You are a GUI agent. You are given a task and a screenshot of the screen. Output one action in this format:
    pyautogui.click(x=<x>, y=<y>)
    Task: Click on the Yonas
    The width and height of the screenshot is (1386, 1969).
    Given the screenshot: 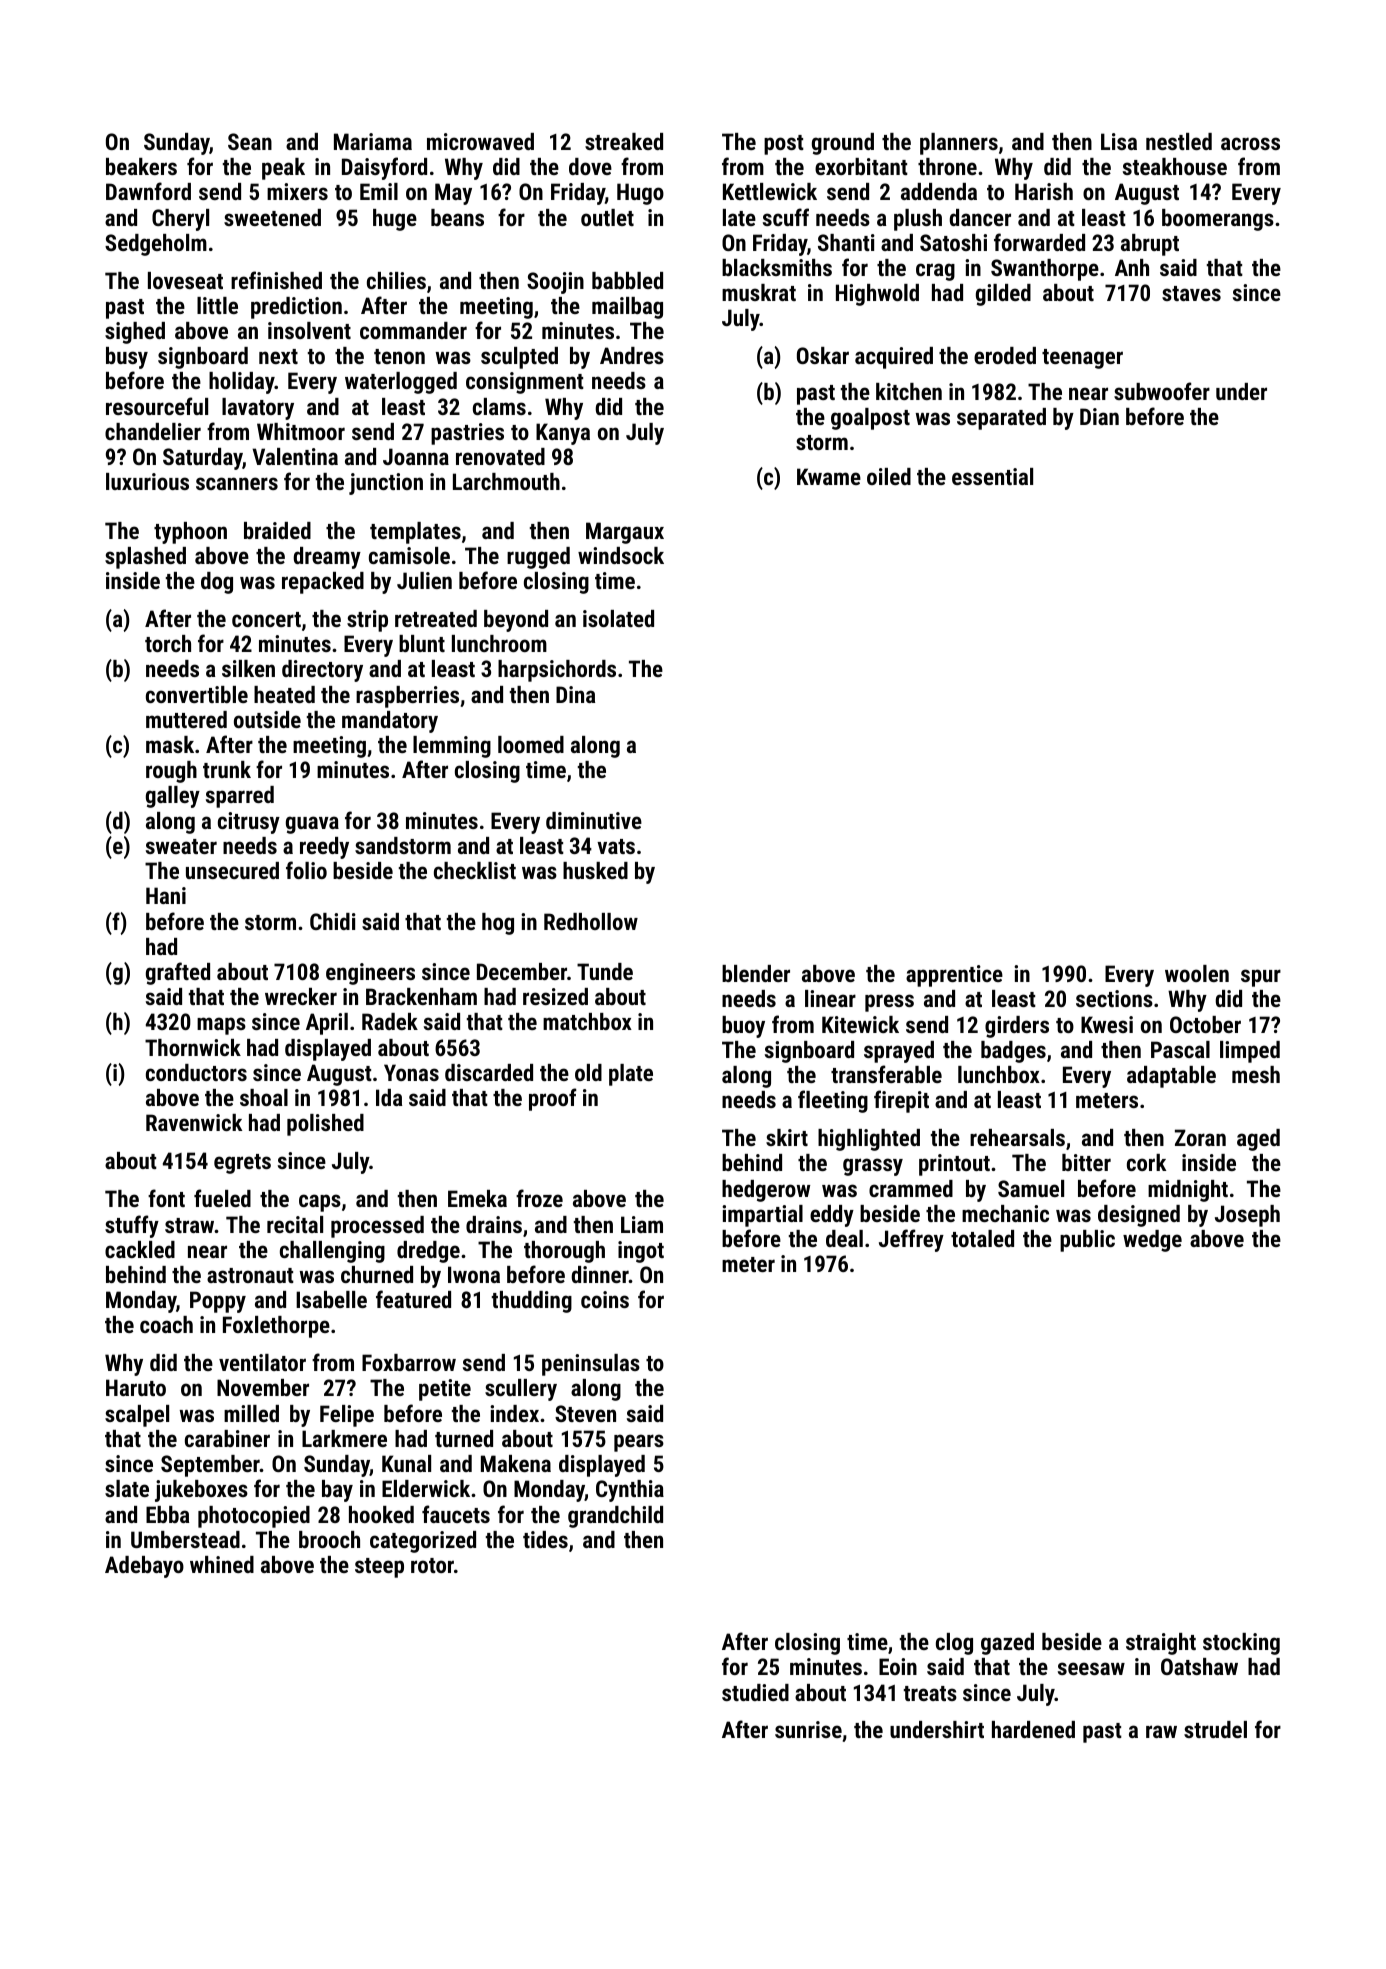 What is the action you would take?
    pyautogui.click(x=411, y=1072)
